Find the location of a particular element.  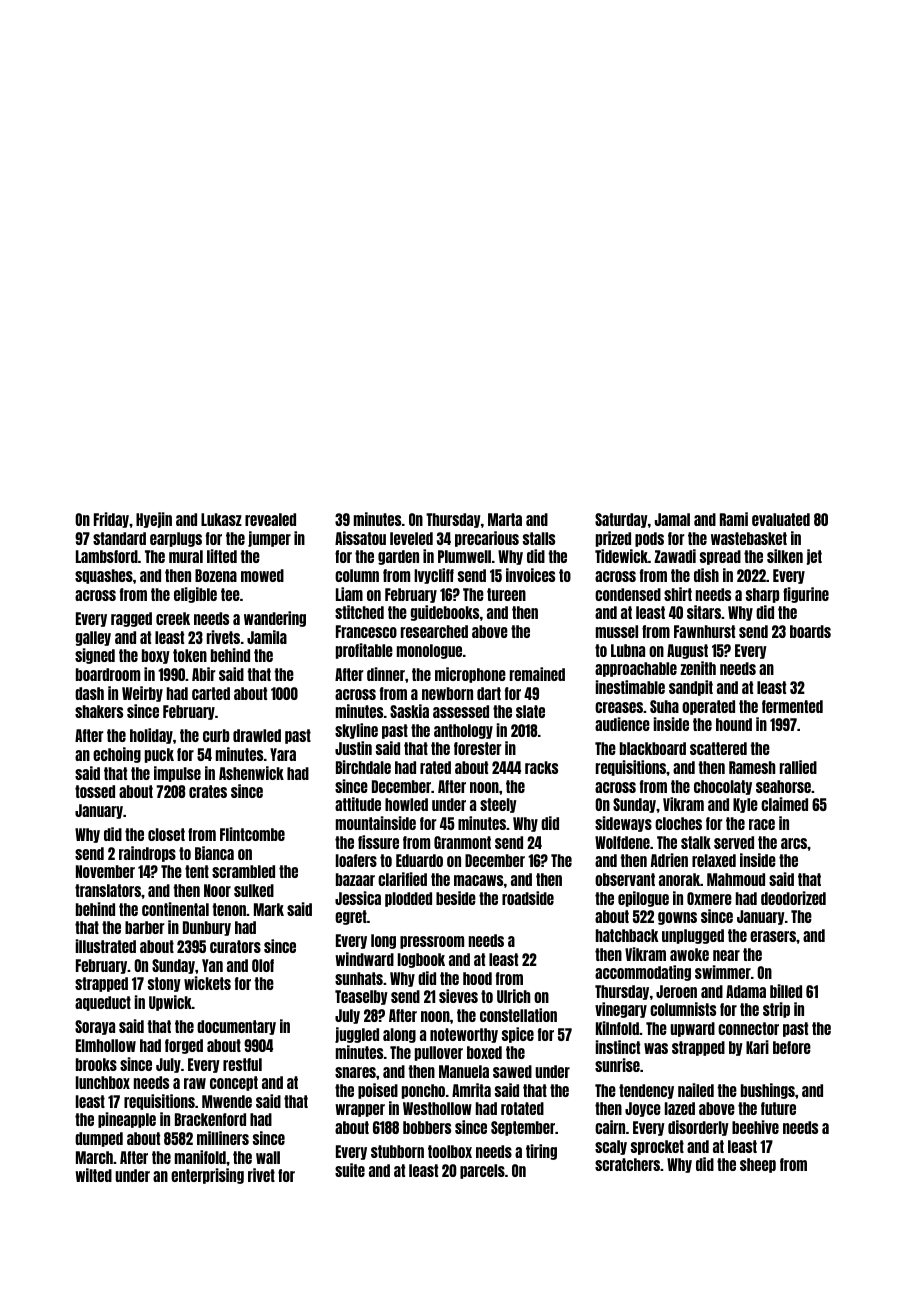

tiring is located at coordinates (541, 1152).
